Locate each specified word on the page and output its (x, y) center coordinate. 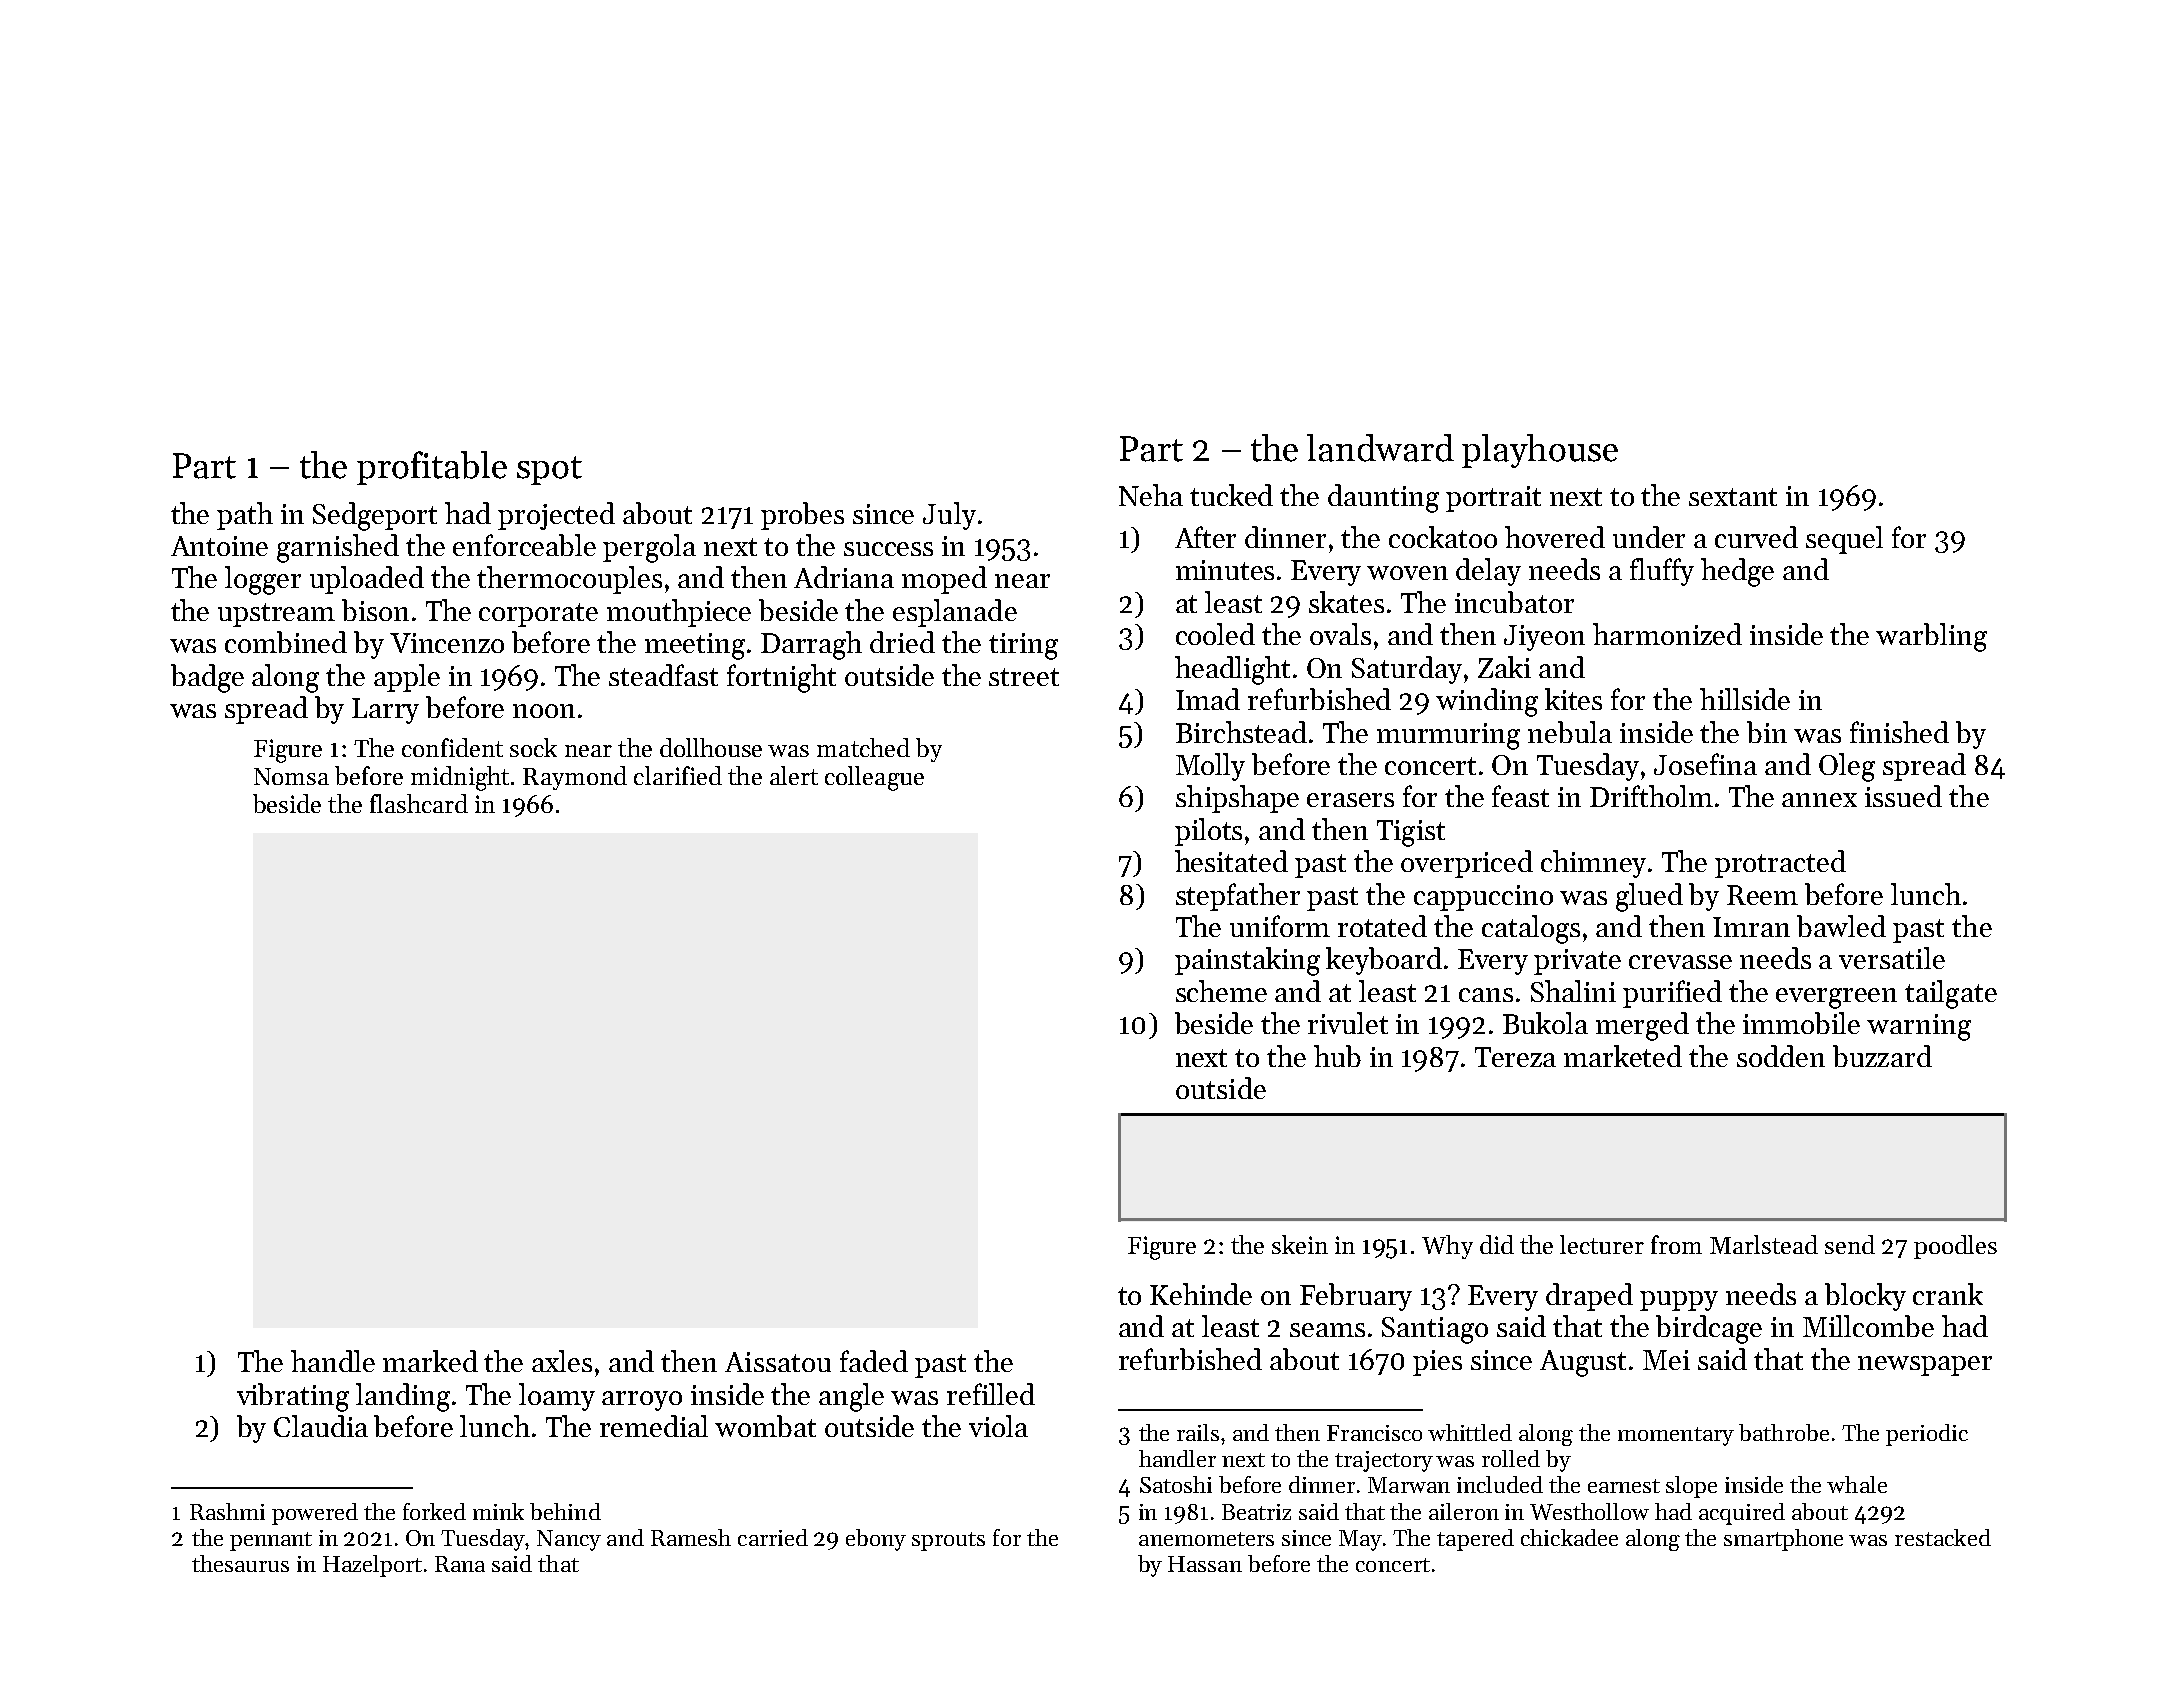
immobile (1801, 1023)
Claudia (321, 1426)
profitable (432, 468)
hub (1337, 1056)
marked (430, 1361)
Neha (1151, 495)
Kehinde (1201, 1294)
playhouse (1540, 451)
